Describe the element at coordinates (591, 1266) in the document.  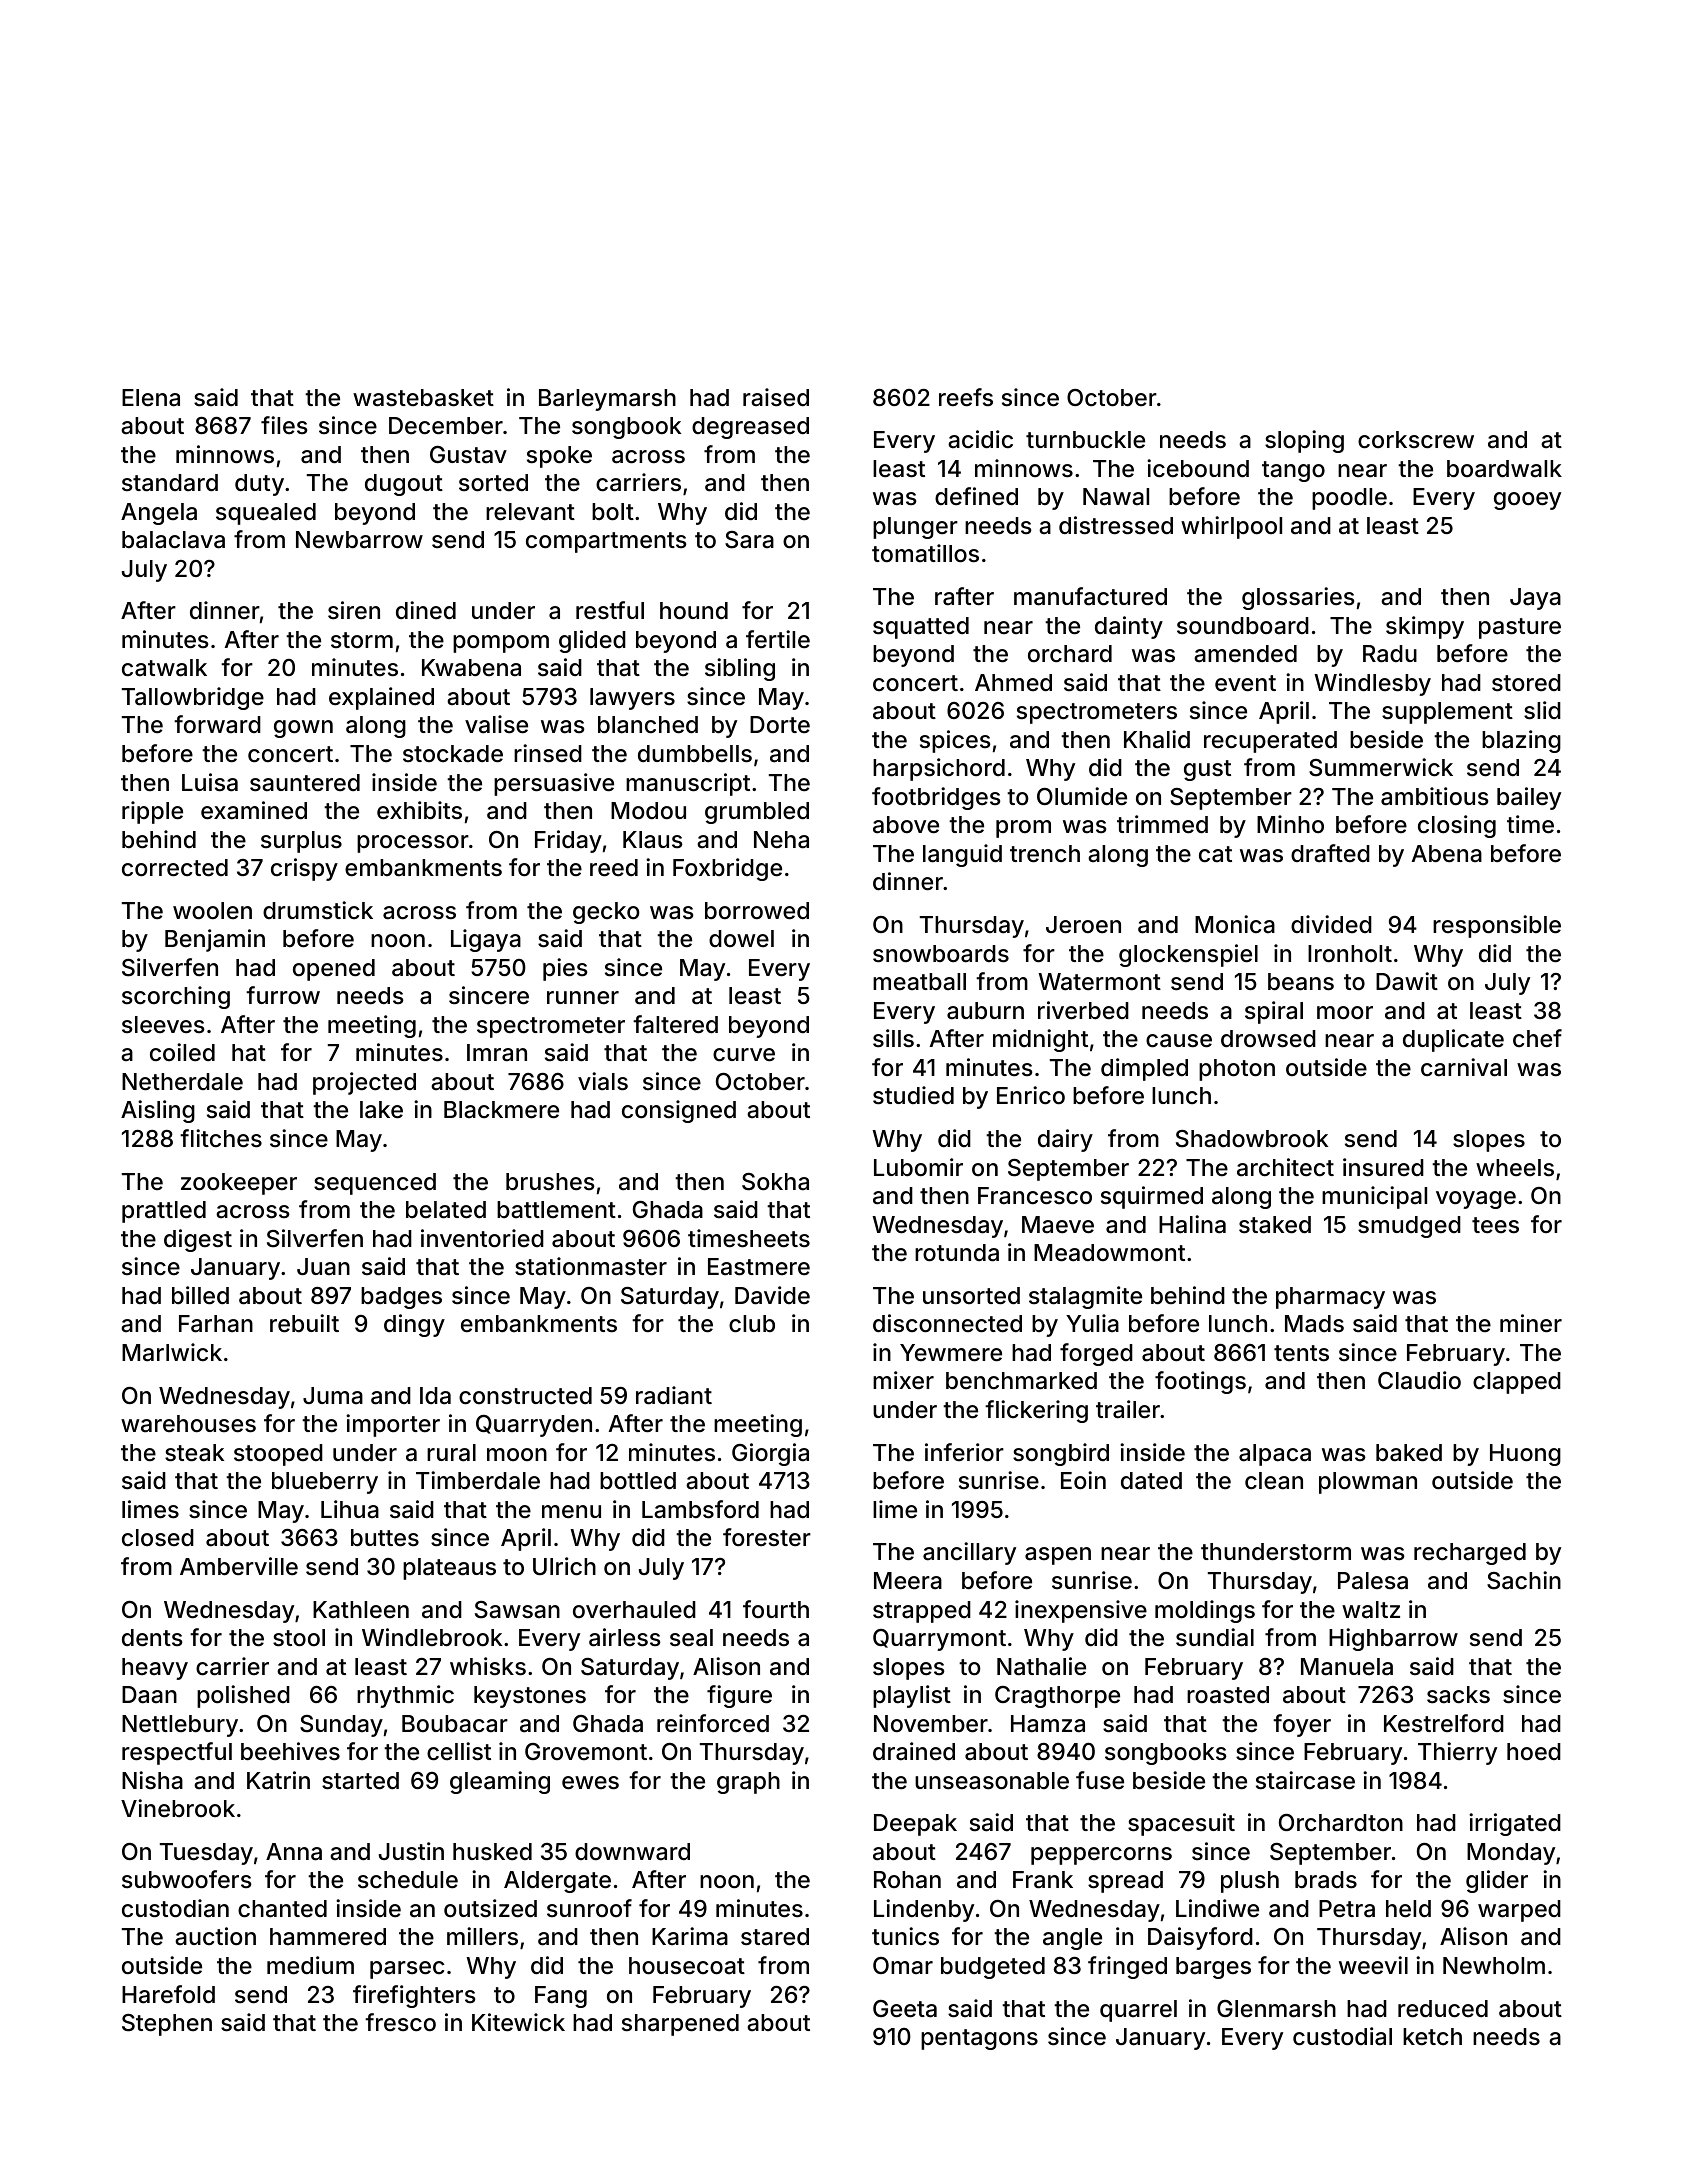
I see `stationmaster` at that location.
